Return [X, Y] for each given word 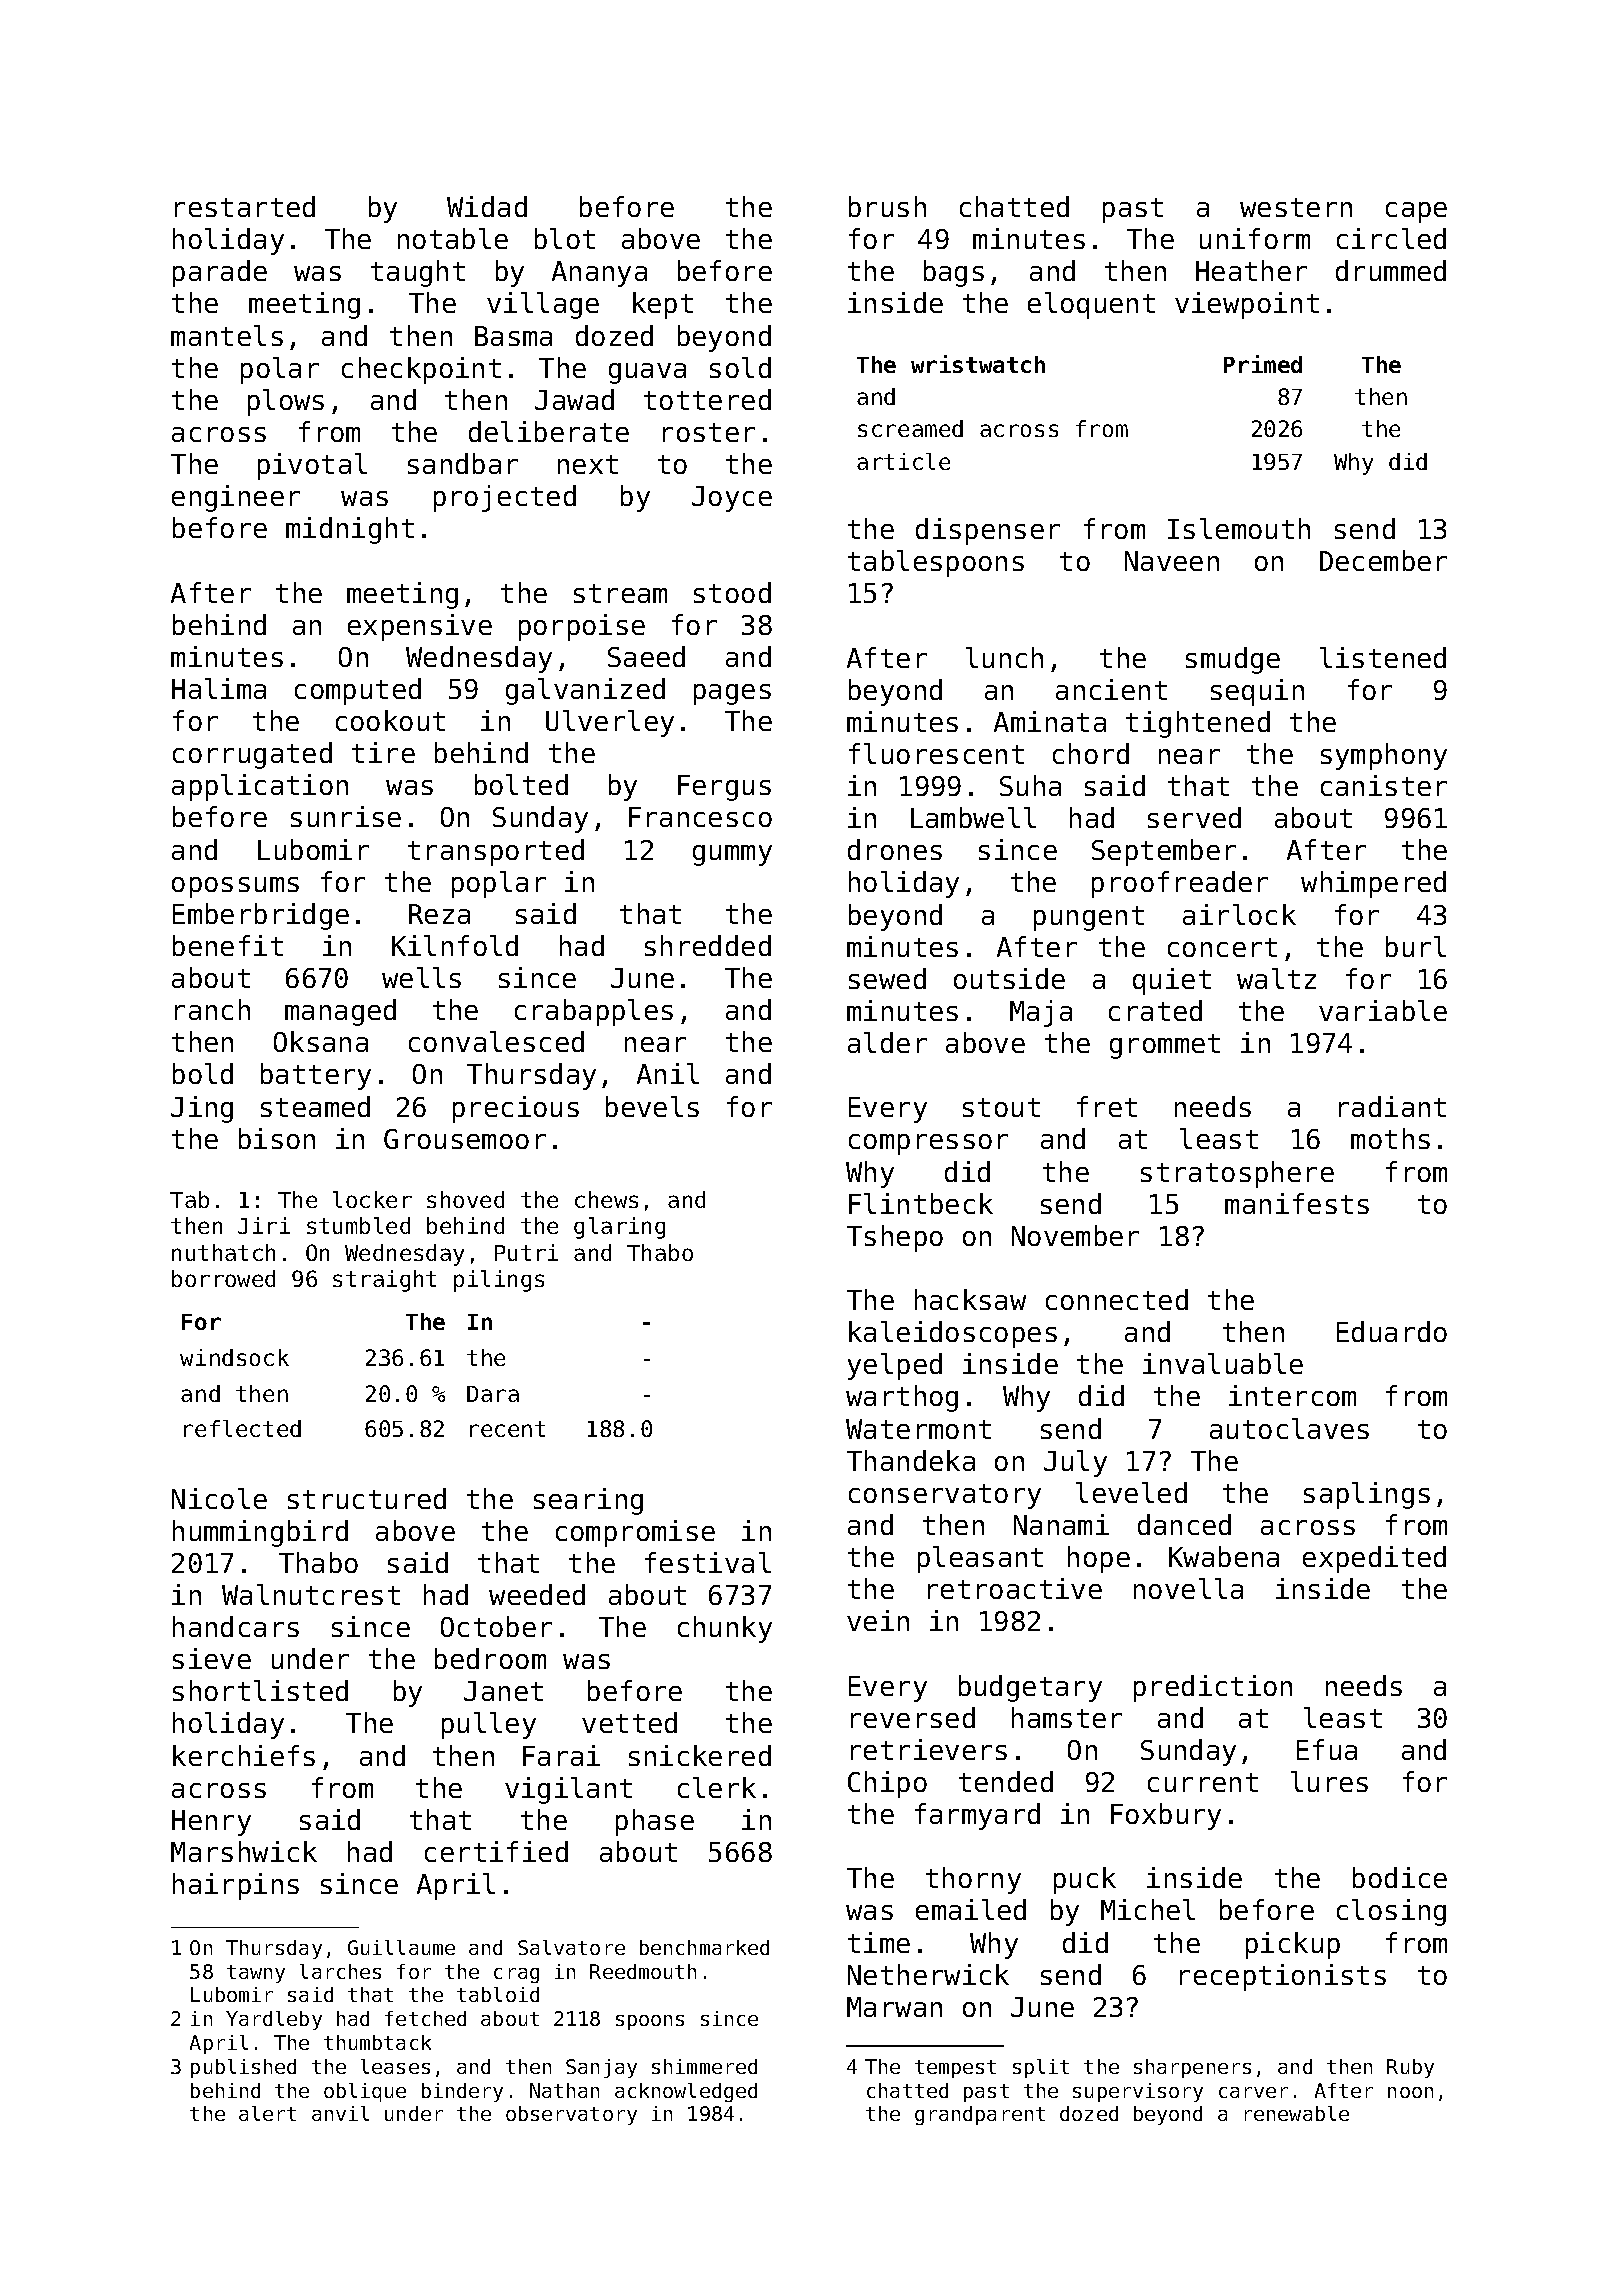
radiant [1392, 1106]
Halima [219, 688]
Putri [526, 1252]
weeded [537, 1594]
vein [878, 1620]
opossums [235, 887]
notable [453, 238]
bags [954, 273]
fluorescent [936, 753]
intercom [1292, 1395]
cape [1416, 212]
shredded [708, 945]
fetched [425, 2018]
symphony [1384, 756]
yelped [895, 1366]
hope [1099, 1559]
